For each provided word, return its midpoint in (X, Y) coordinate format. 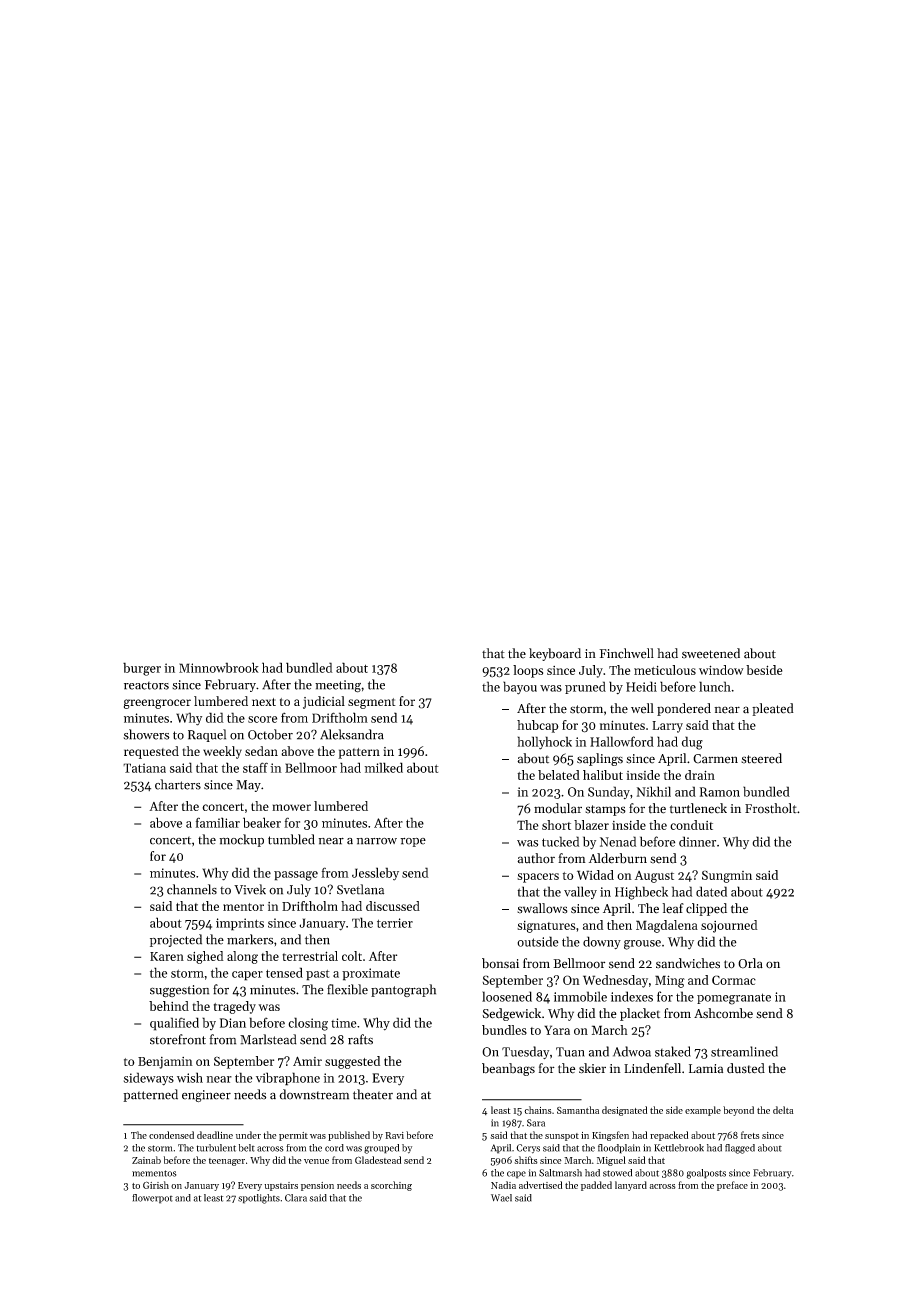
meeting (338, 686)
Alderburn (618, 858)
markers (250, 939)
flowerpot (152, 1199)
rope (413, 842)
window (721, 670)
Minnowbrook (219, 667)
